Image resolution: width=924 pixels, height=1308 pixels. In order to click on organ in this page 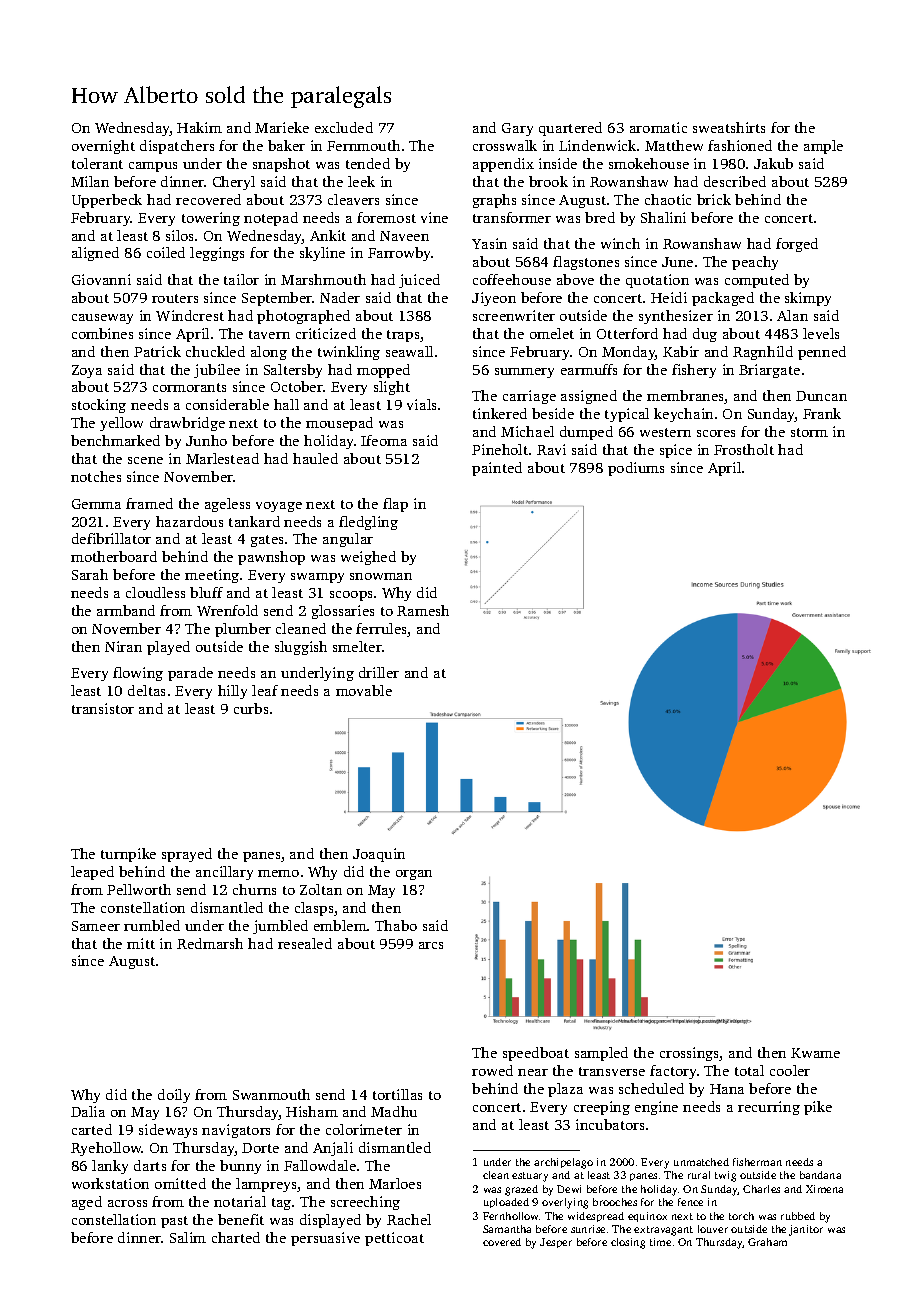, I will do `click(414, 875)`.
